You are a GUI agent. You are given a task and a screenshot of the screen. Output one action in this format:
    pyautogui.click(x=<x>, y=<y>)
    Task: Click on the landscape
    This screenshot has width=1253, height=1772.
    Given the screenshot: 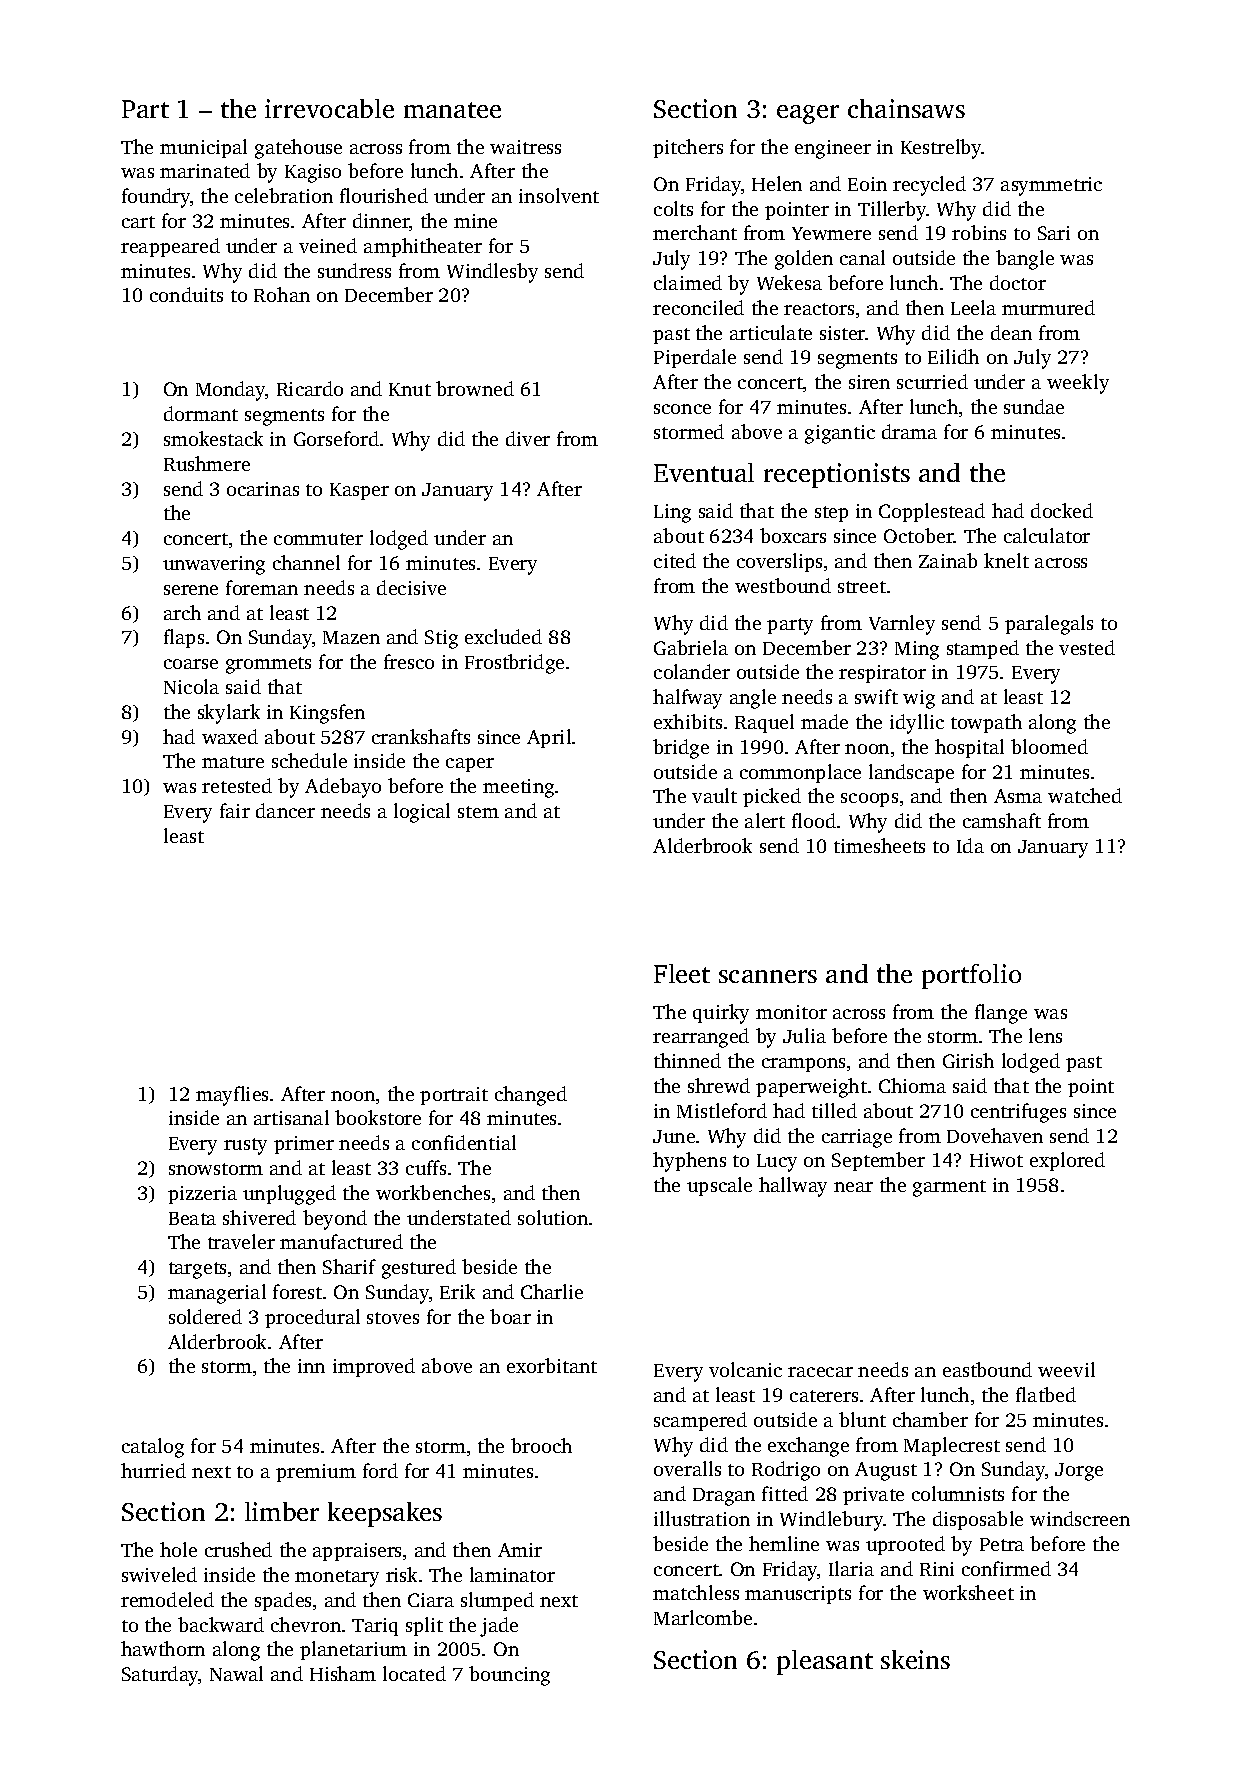 What is the action you would take?
    pyautogui.click(x=911, y=773)
